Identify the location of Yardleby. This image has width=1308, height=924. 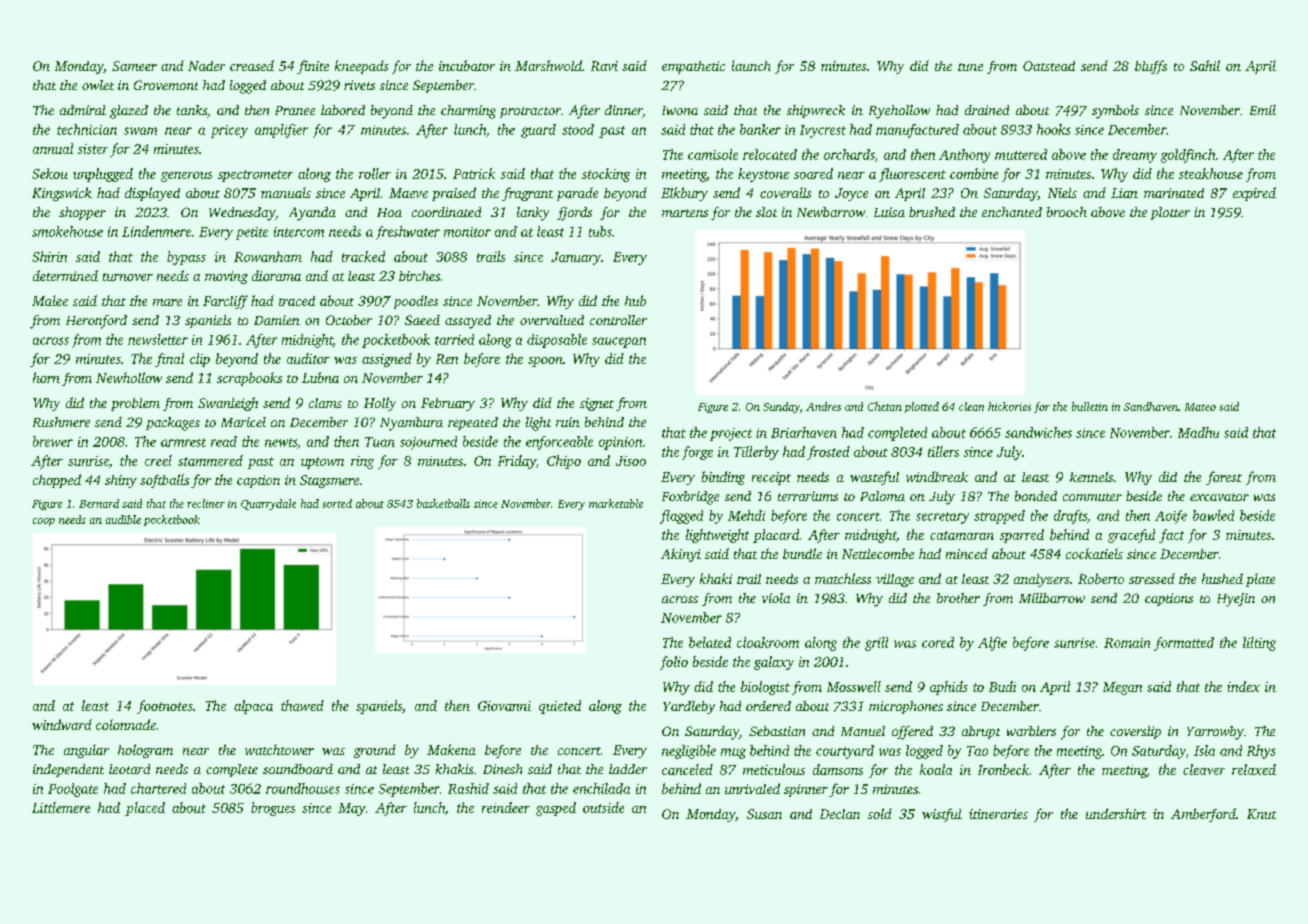
(689, 707).
